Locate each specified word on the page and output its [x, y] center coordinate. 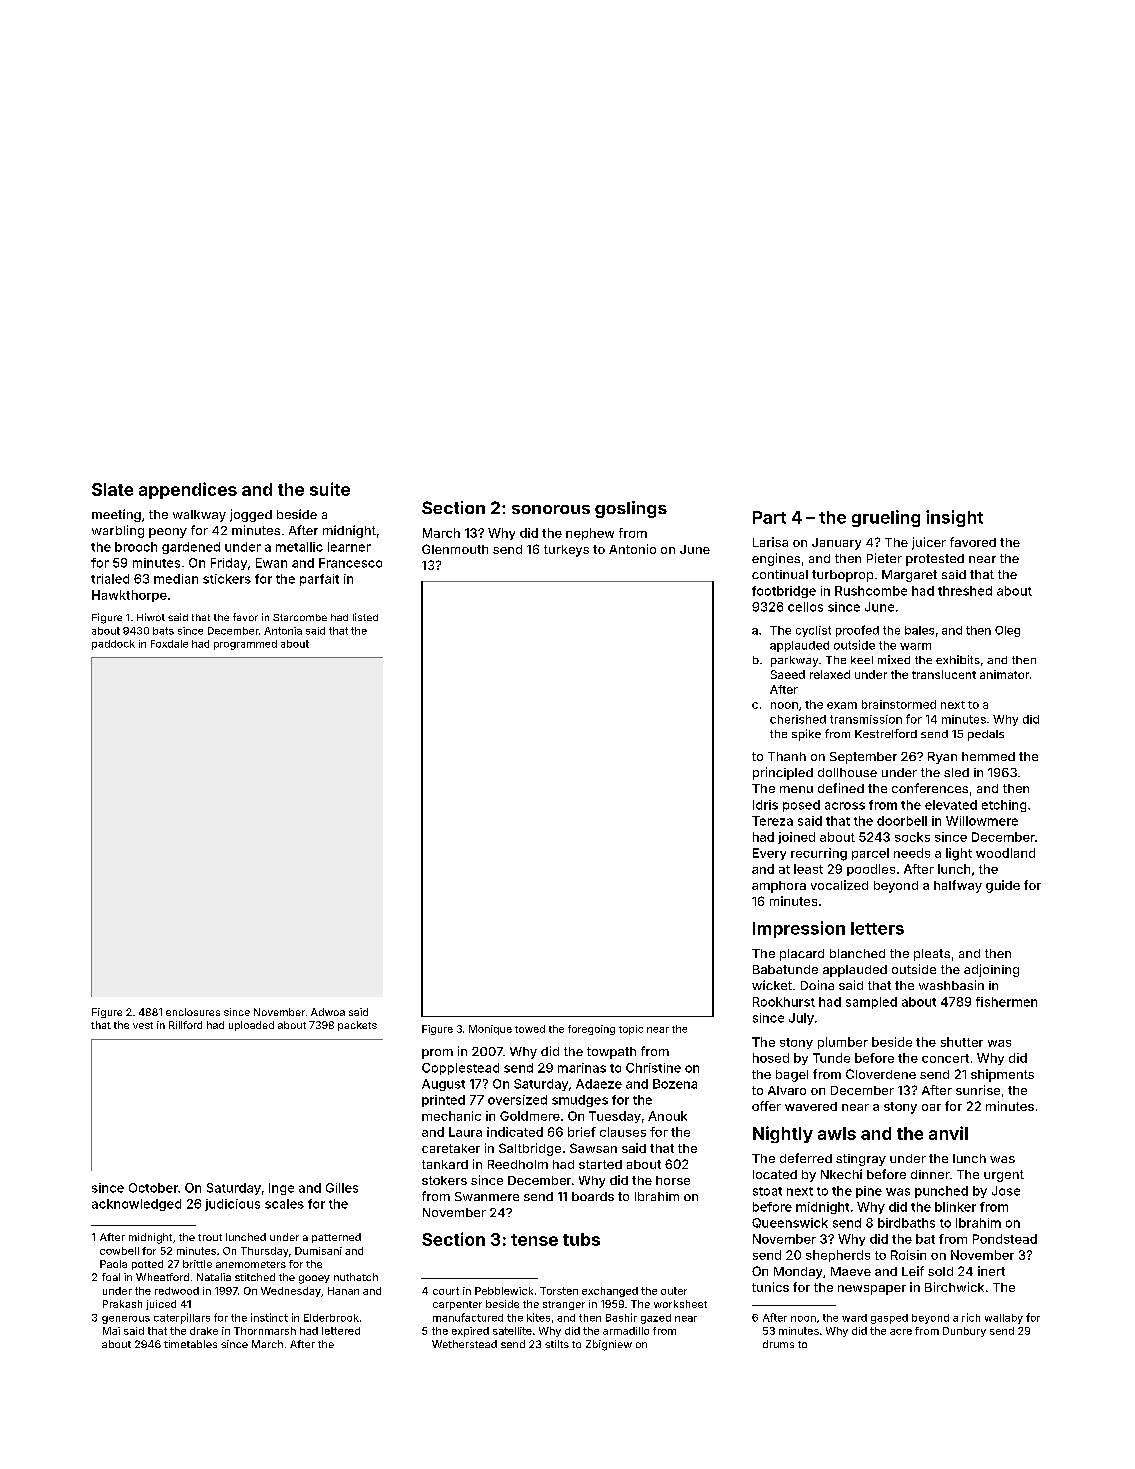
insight [954, 518]
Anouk [667, 1116]
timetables [190, 1344]
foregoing [591, 1030]
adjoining [991, 970]
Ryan [942, 758]
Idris [765, 805]
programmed [245, 645]
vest [143, 1025]
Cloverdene [881, 1074]
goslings [631, 509]
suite [330, 489]
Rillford [185, 1025]
